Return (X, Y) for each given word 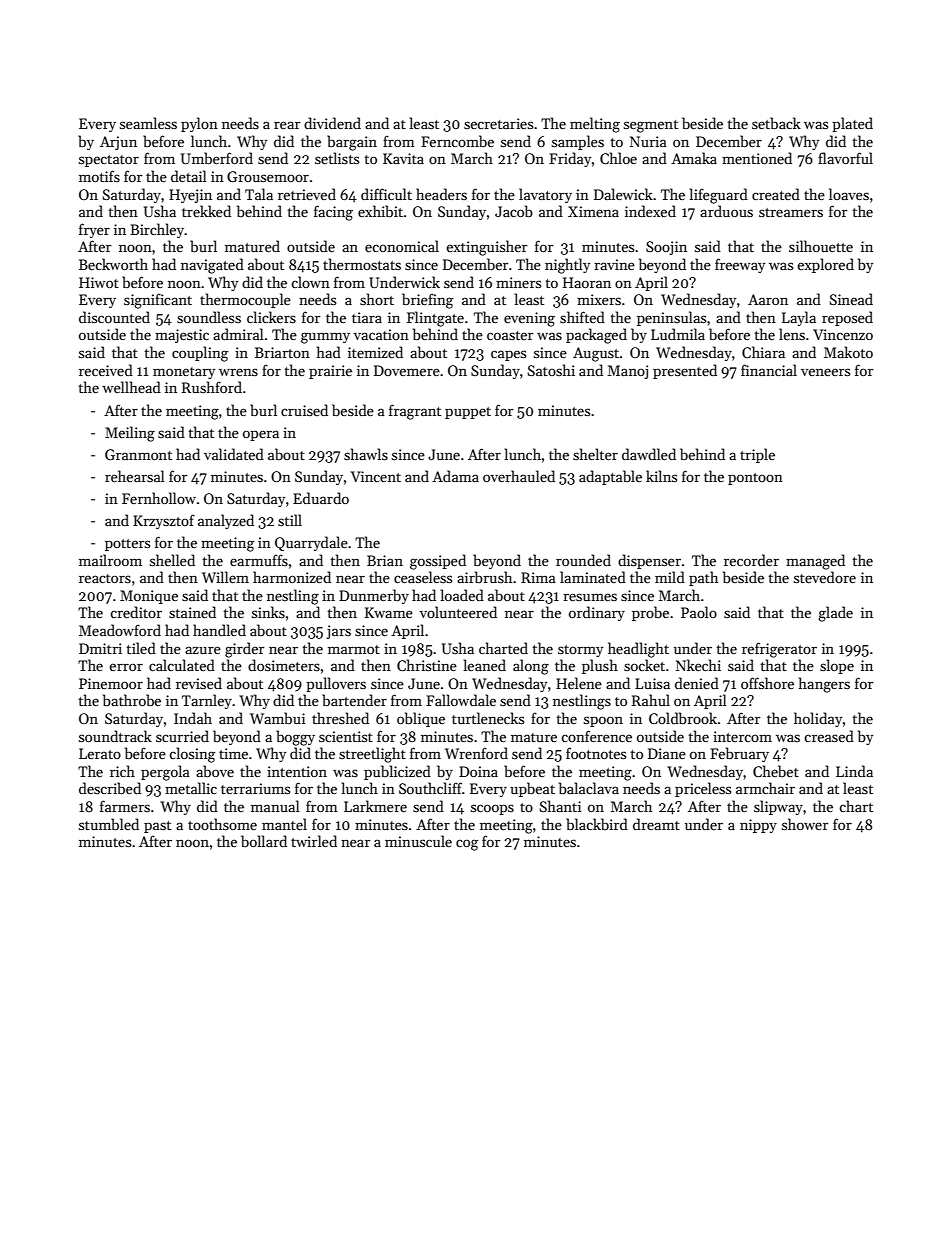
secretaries (498, 123)
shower (805, 824)
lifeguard (719, 196)
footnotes (596, 753)
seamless (148, 123)
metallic (191, 788)
